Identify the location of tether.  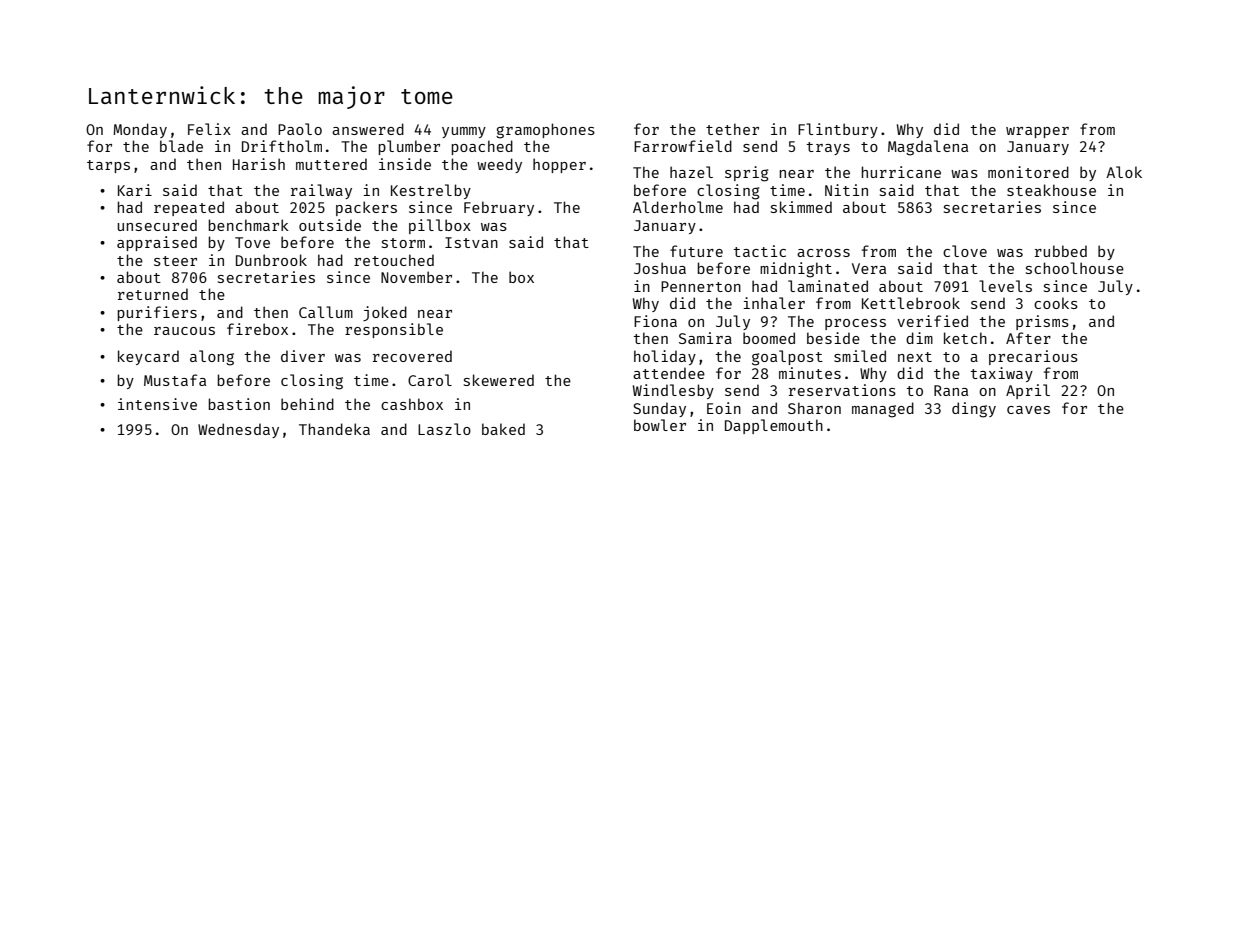
(732, 129).
